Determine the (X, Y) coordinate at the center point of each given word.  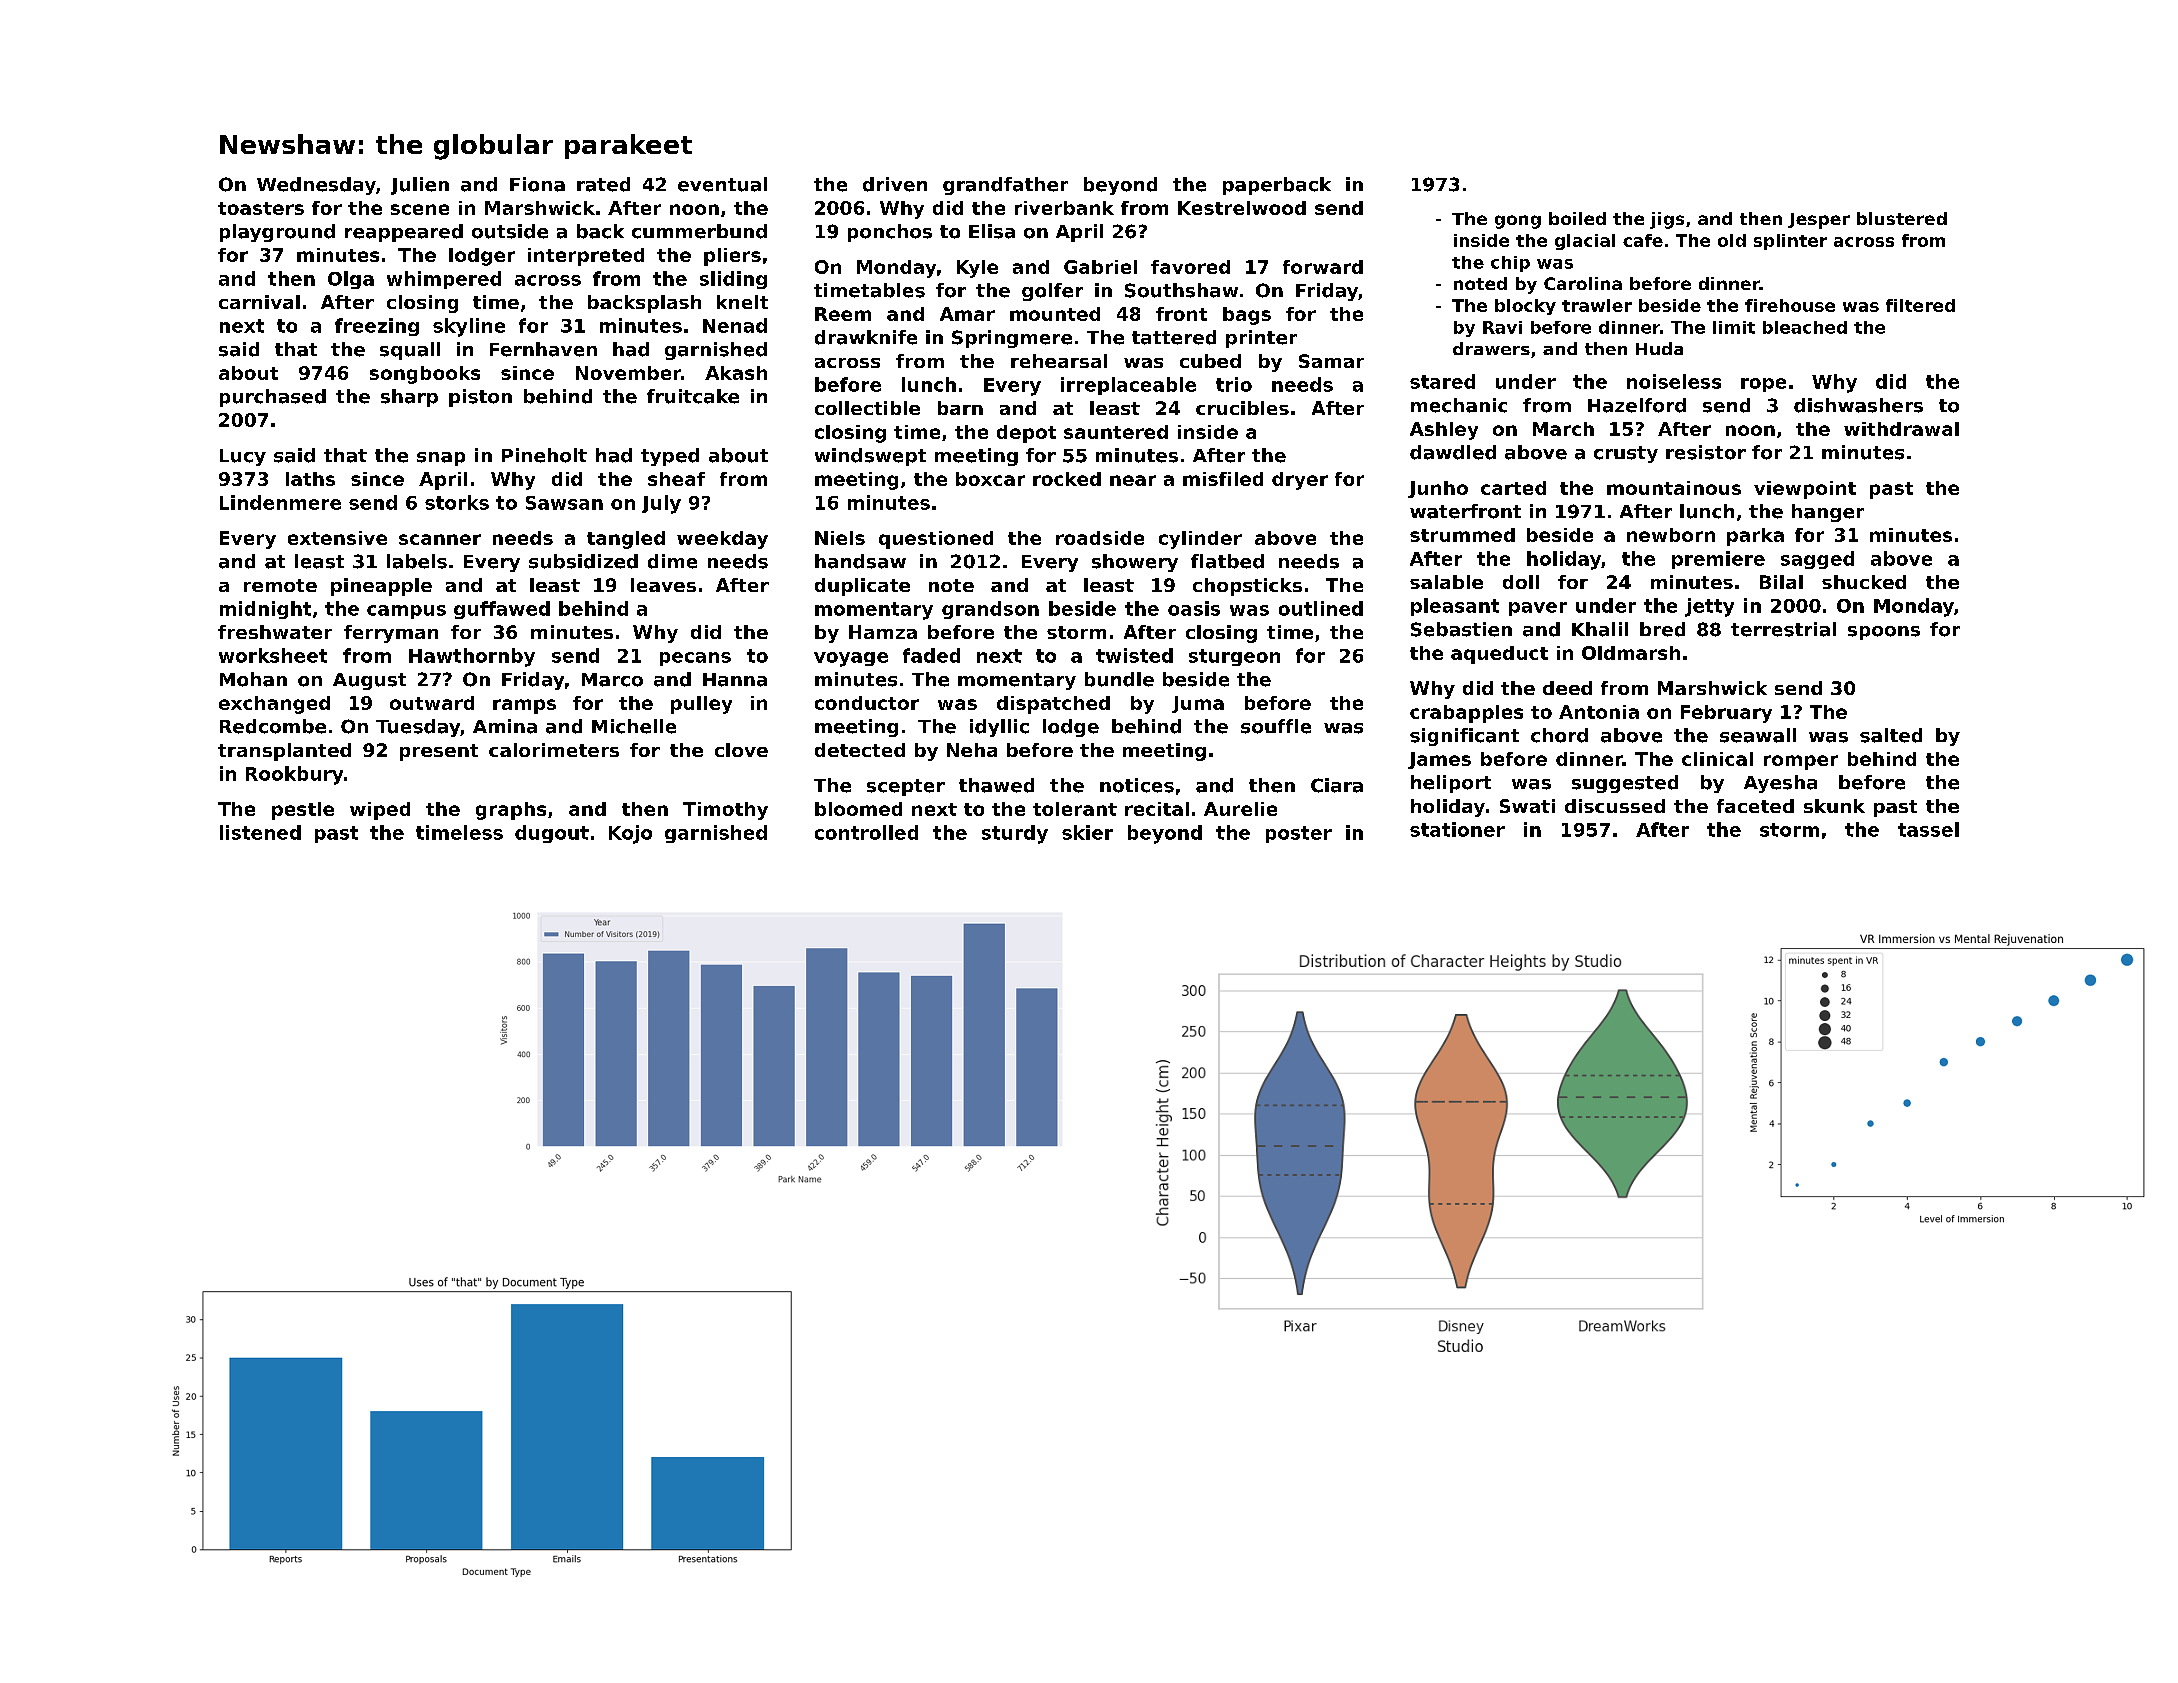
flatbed (1227, 561)
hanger (1828, 513)
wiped (380, 811)
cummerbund (699, 231)
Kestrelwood (1242, 208)
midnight (265, 610)
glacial (1585, 242)
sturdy (1015, 834)
